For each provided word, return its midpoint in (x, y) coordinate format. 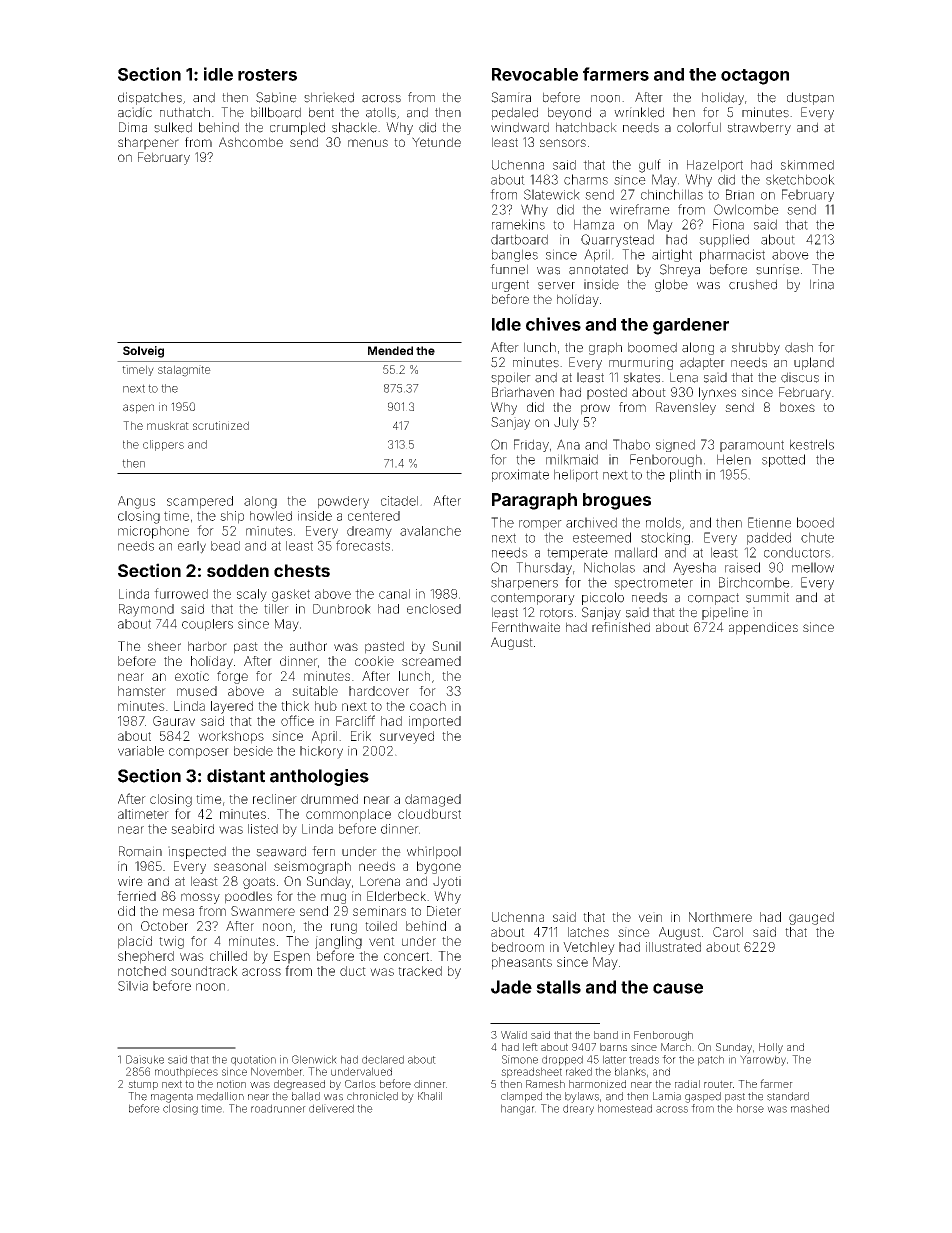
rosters (267, 75)
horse (750, 1108)
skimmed (807, 165)
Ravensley (686, 408)
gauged (811, 918)
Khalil (430, 1096)
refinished (621, 627)
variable (141, 751)
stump (143, 1085)
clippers (163, 445)
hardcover (379, 691)
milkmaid (572, 459)
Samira (511, 97)
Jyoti (447, 882)
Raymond (146, 610)
